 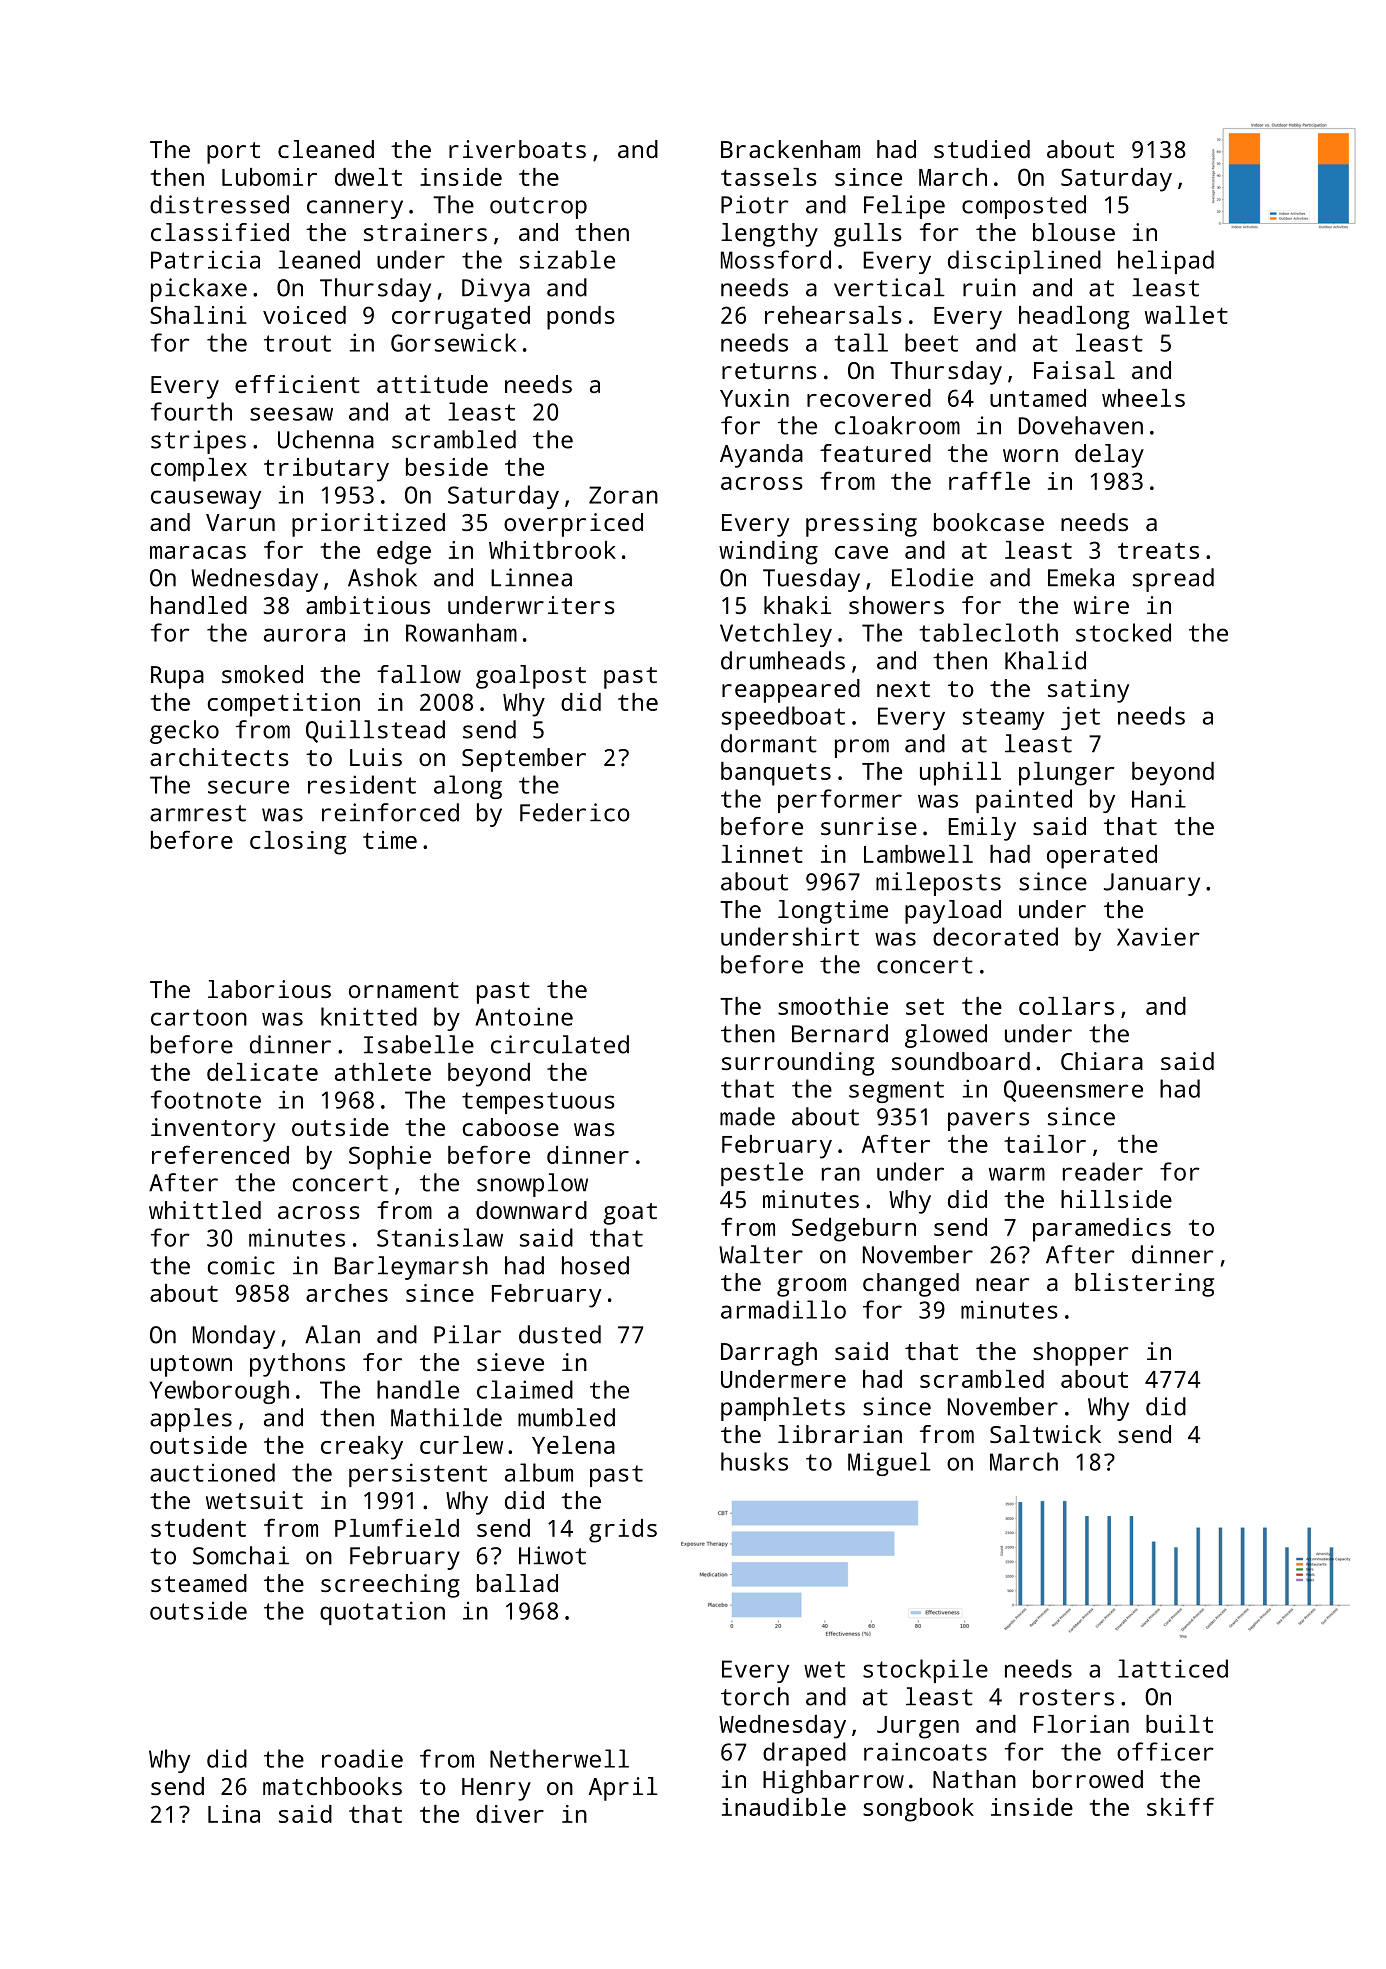 I want to click on outcrop, so click(x=538, y=208).
